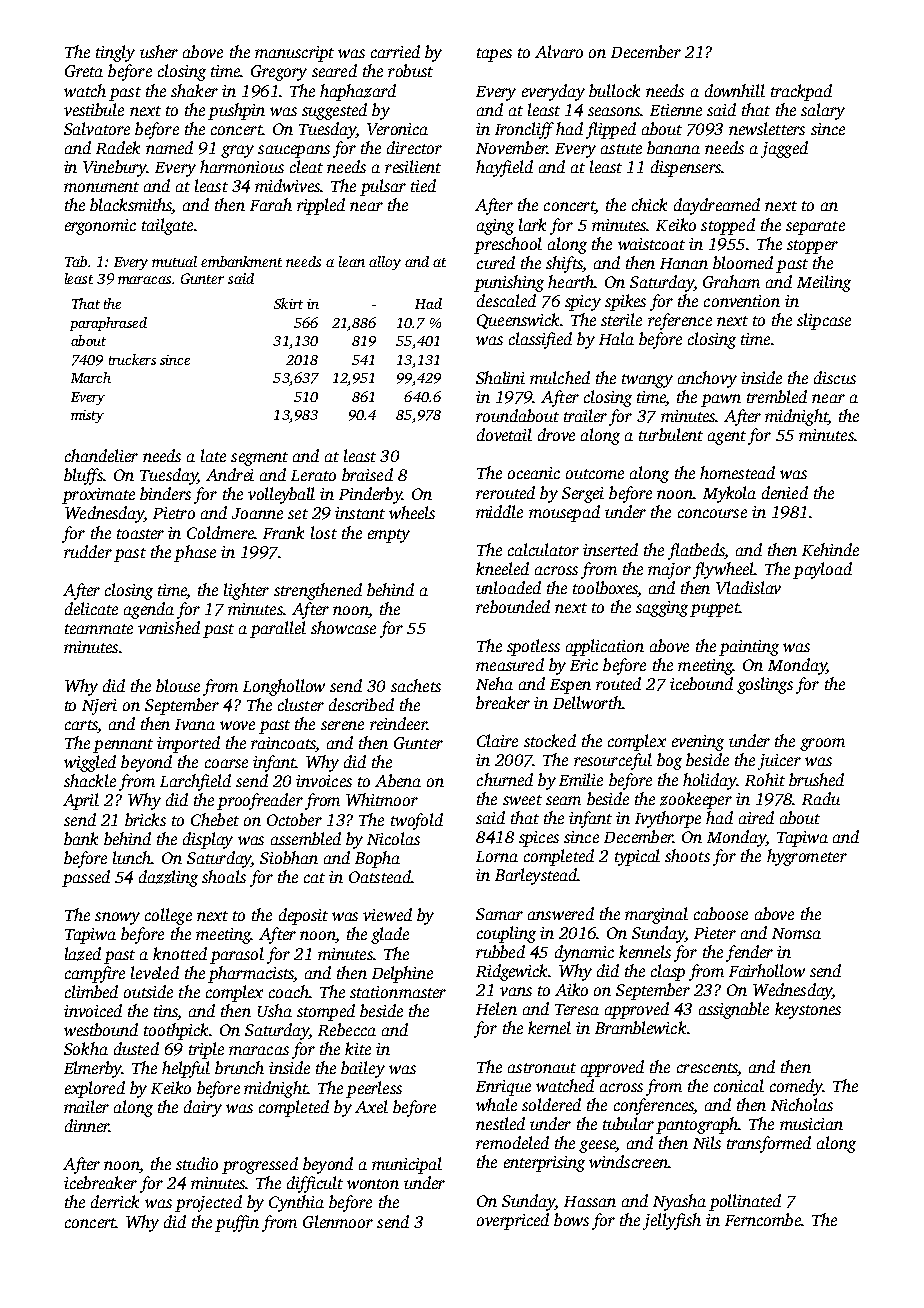 Image resolution: width=924 pixels, height=1308 pixels. What do you see at coordinates (423, 185) in the document?
I see `tied` at bounding box center [423, 185].
